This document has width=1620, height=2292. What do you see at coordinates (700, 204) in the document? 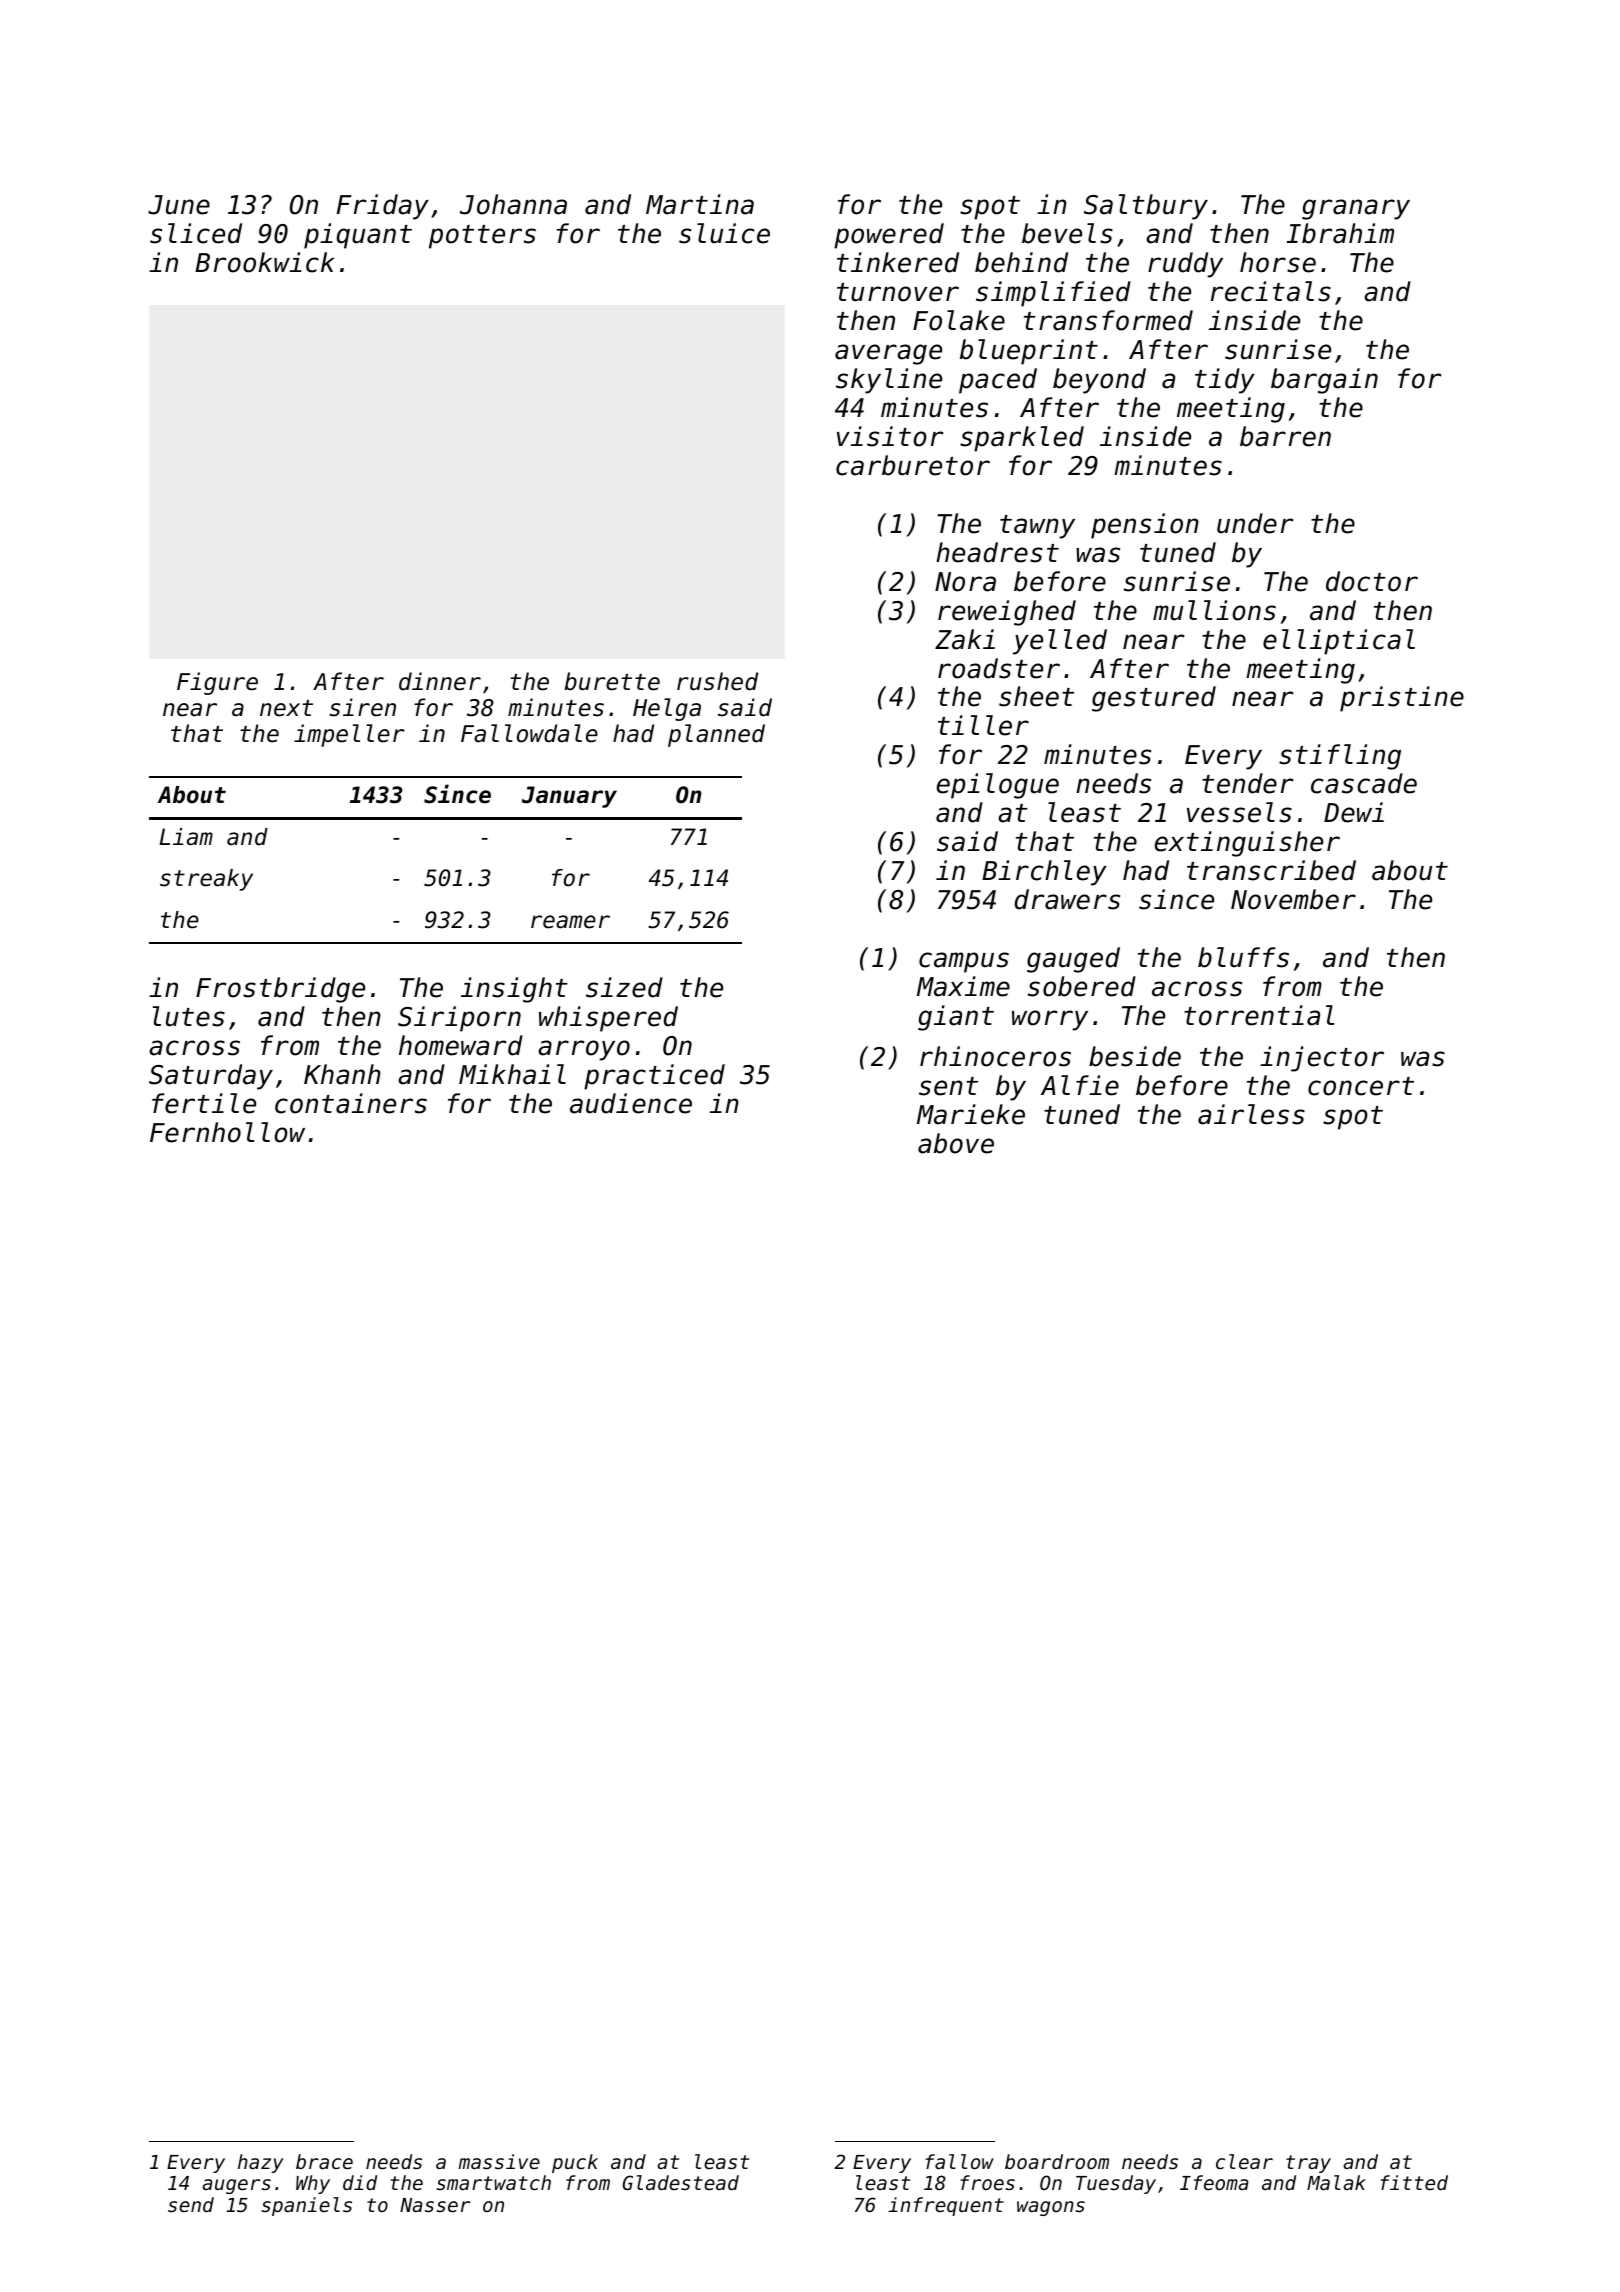
I see `Martina` at bounding box center [700, 204].
